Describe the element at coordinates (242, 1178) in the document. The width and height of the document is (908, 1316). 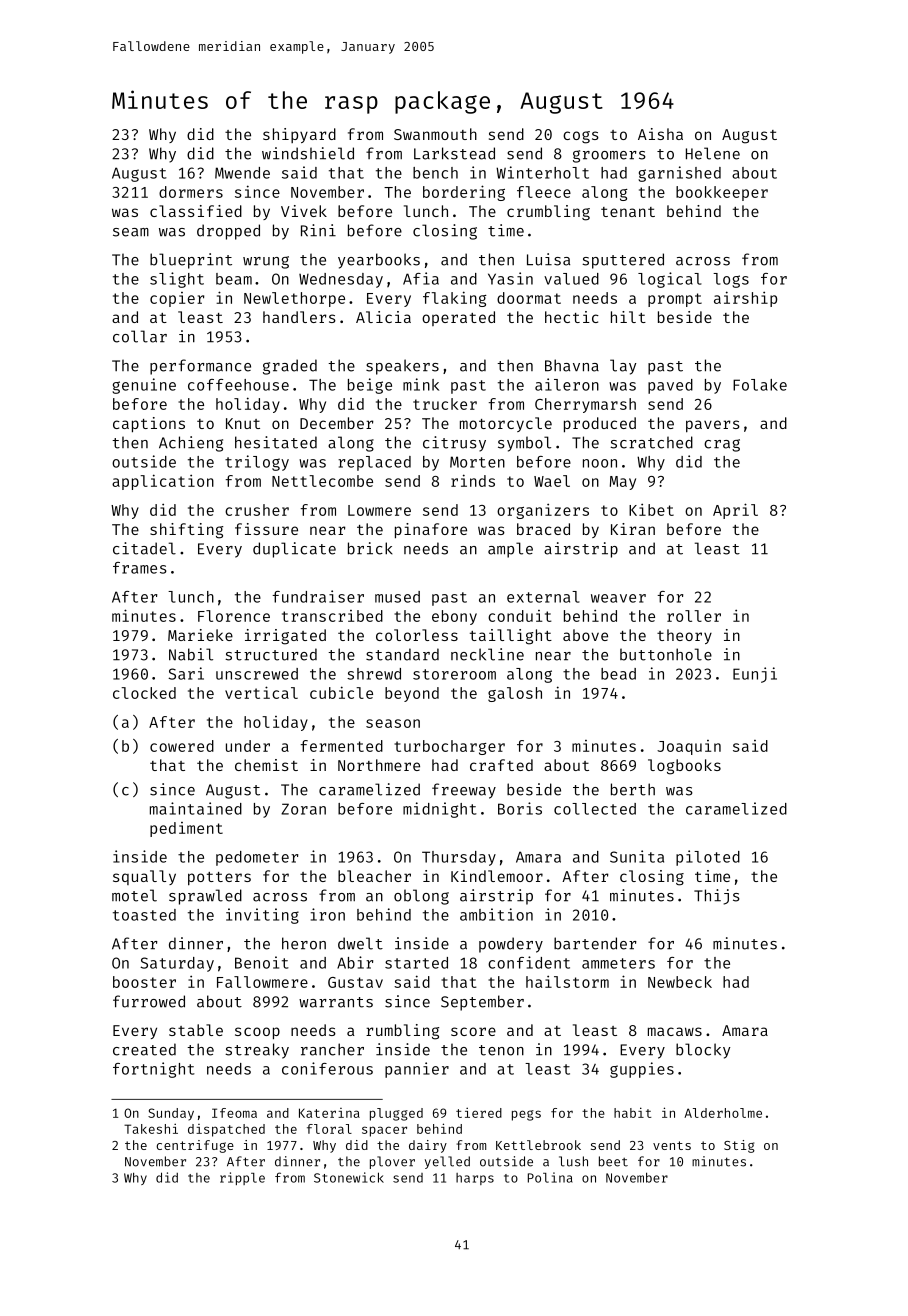
I see `ripple` at that location.
